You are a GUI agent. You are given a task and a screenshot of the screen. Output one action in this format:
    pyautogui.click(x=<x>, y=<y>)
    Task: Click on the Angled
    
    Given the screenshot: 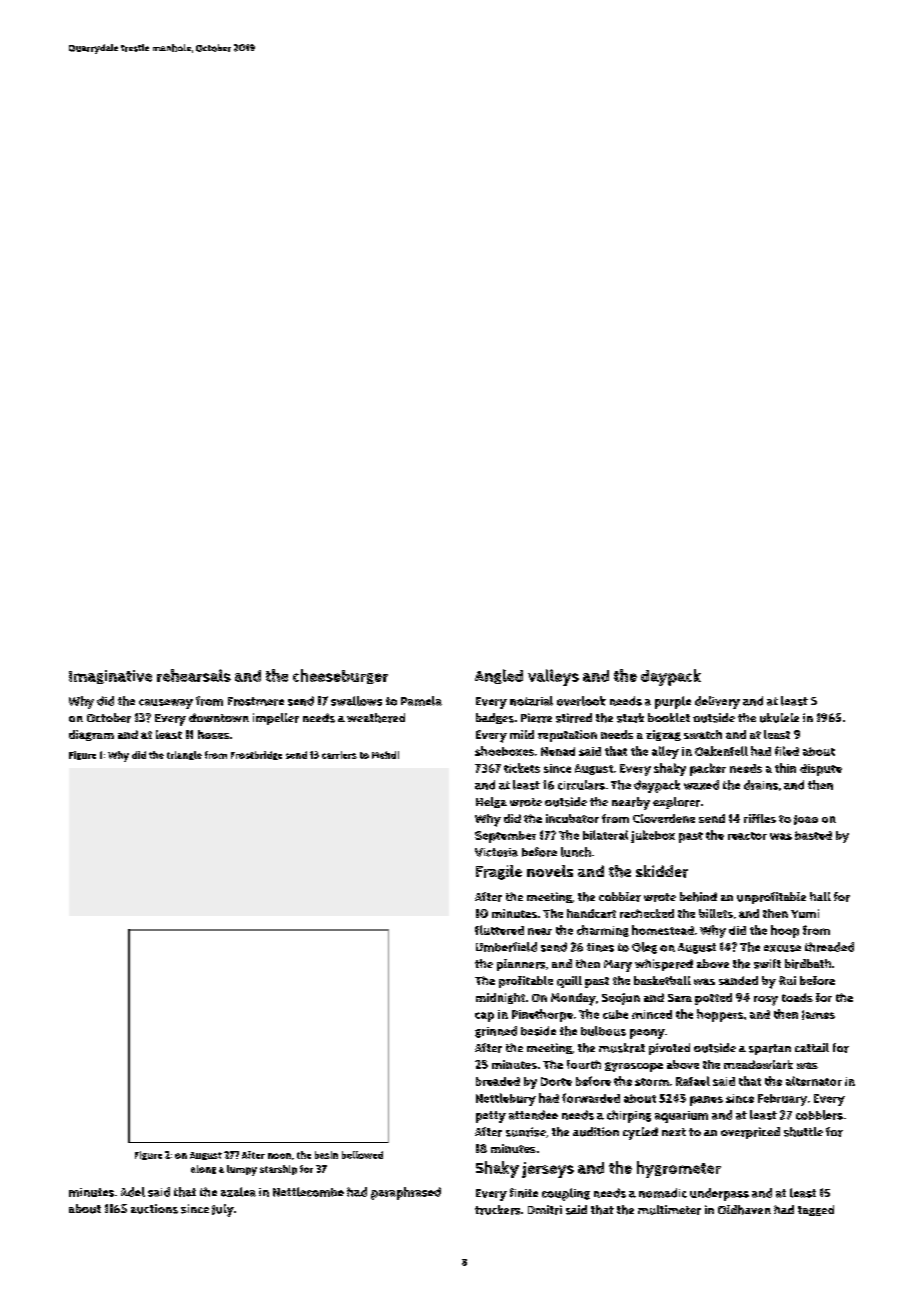 What is the action you would take?
    pyautogui.click(x=499, y=676)
